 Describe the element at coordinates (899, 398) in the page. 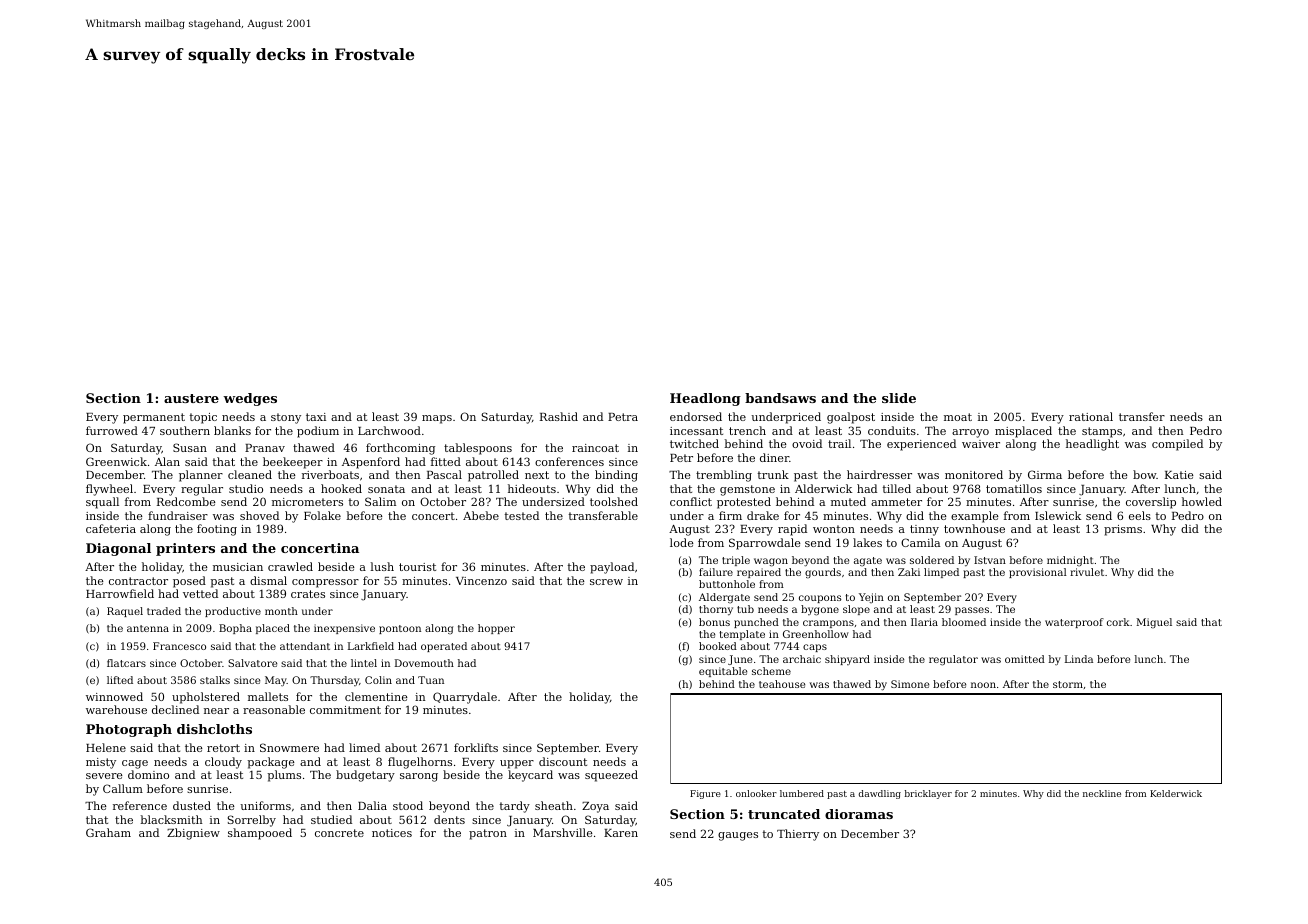

I see `slide` at that location.
